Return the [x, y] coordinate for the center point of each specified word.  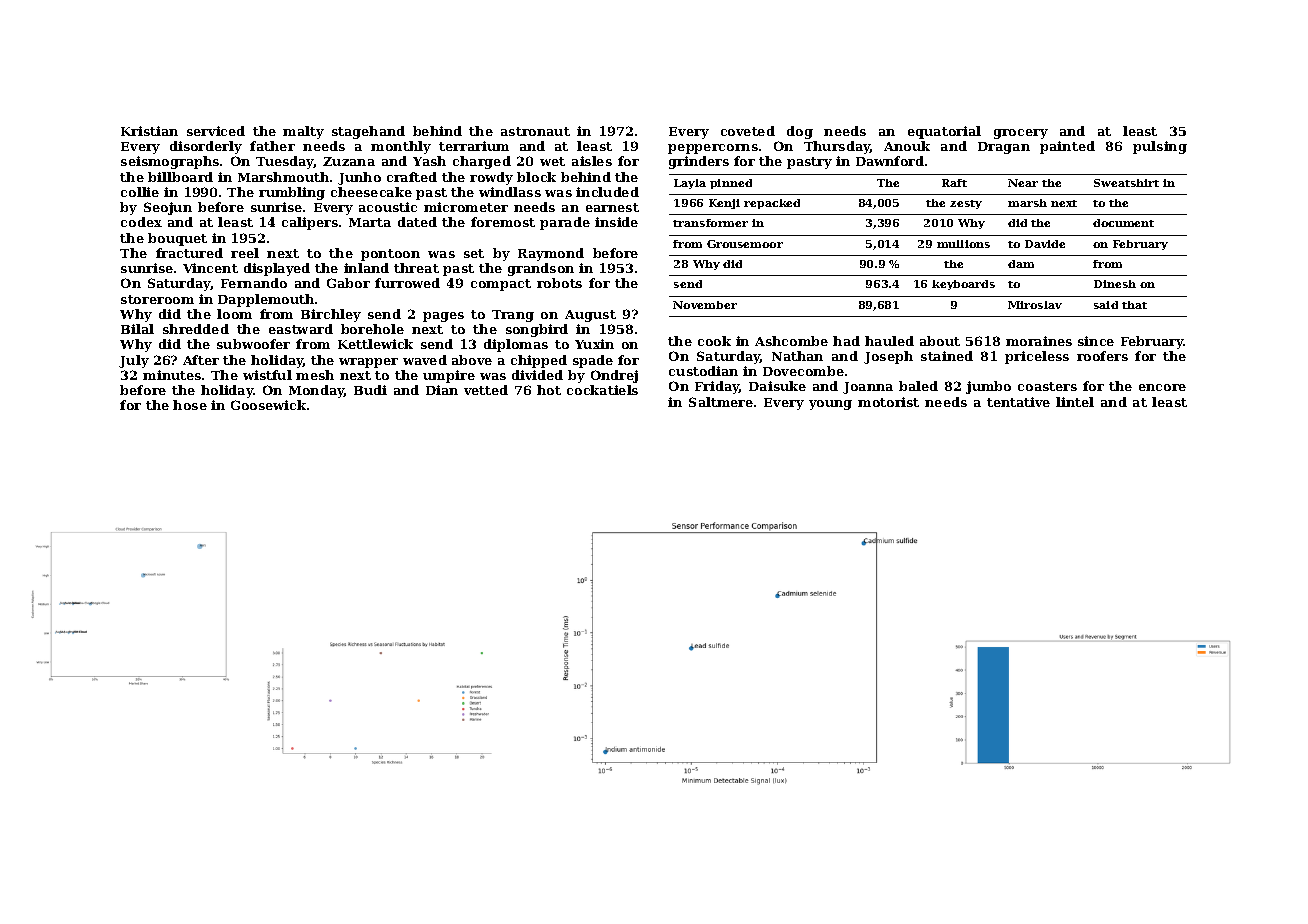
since [1096, 341]
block [536, 177]
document [1123, 223]
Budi [370, 390]
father [272, 146]
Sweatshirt [1126, 183]
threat [416, 268]
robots [559, 283]
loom [234, 314]
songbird [537, 330]
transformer [710, 223]
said [1106, 305]
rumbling [292, 193]
